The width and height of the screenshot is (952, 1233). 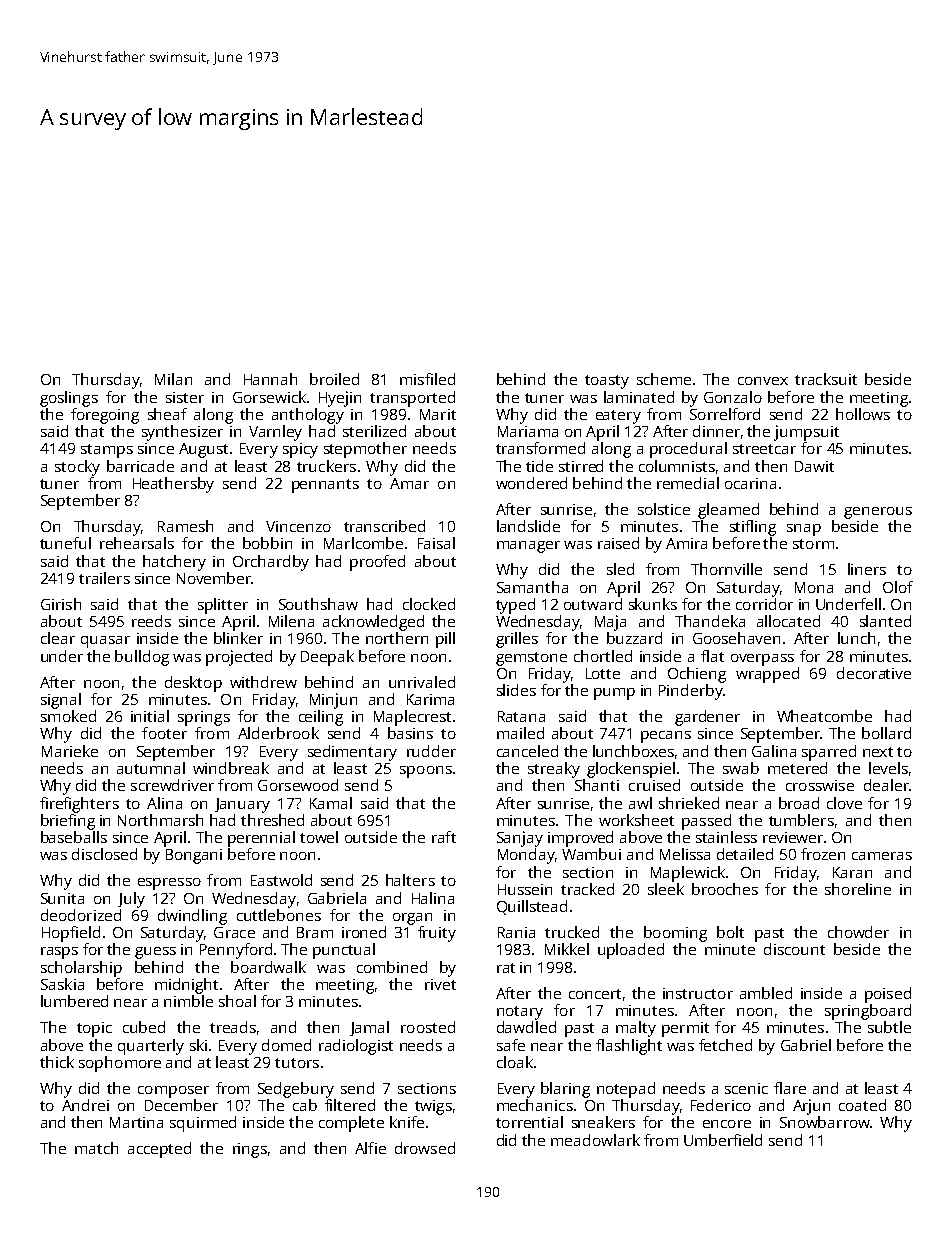 I want to click on raised, so click(x=618, y=543).
